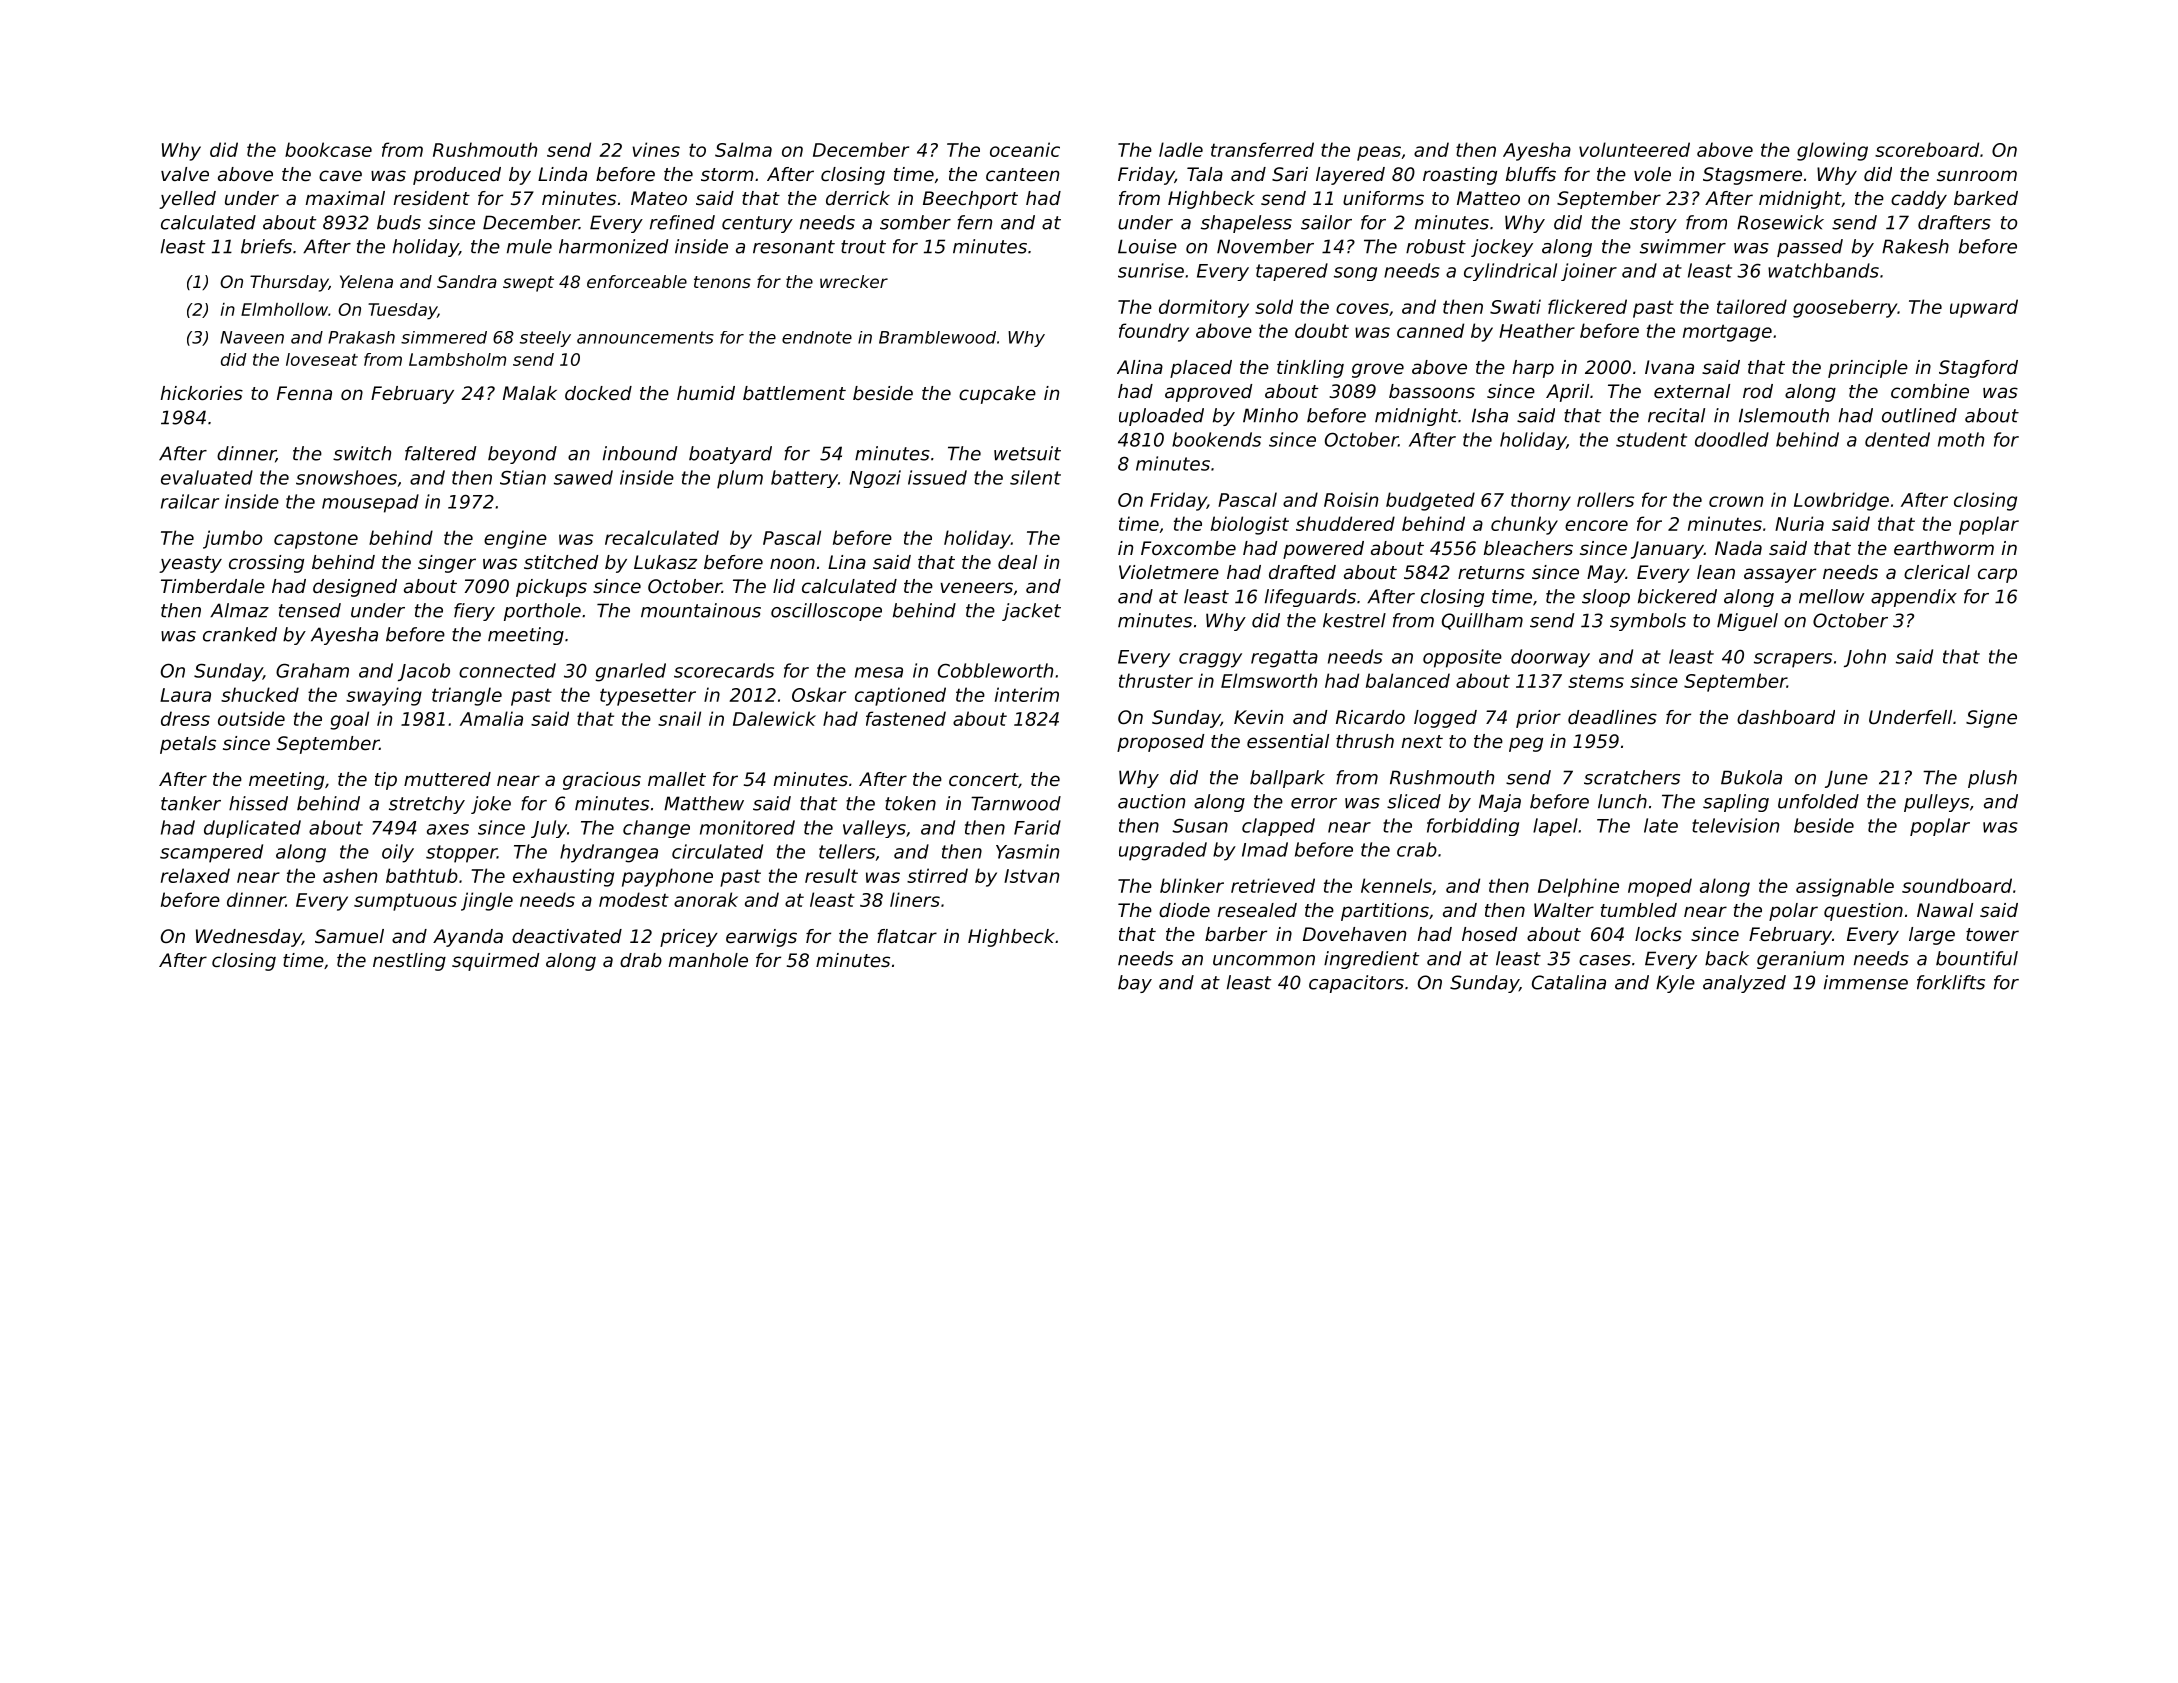 The height and width of the screenshot is (1683, 2178). What do you see at coordinates (188, 745) in the screenshot?
I see `petals` at bounding box center [188, 745].
